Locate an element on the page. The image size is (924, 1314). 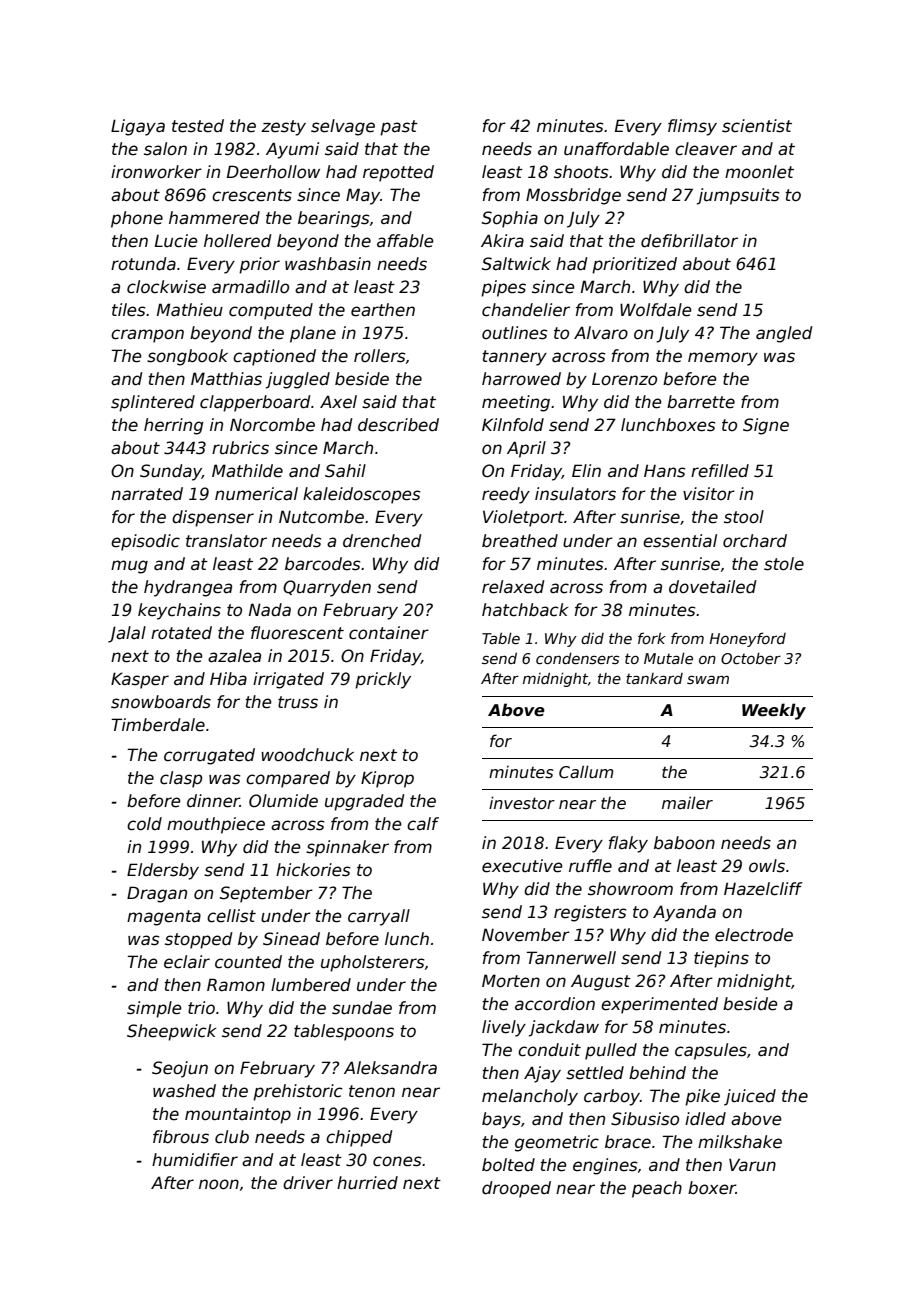
Sheepwick is located at coordinates (172, 1032).
